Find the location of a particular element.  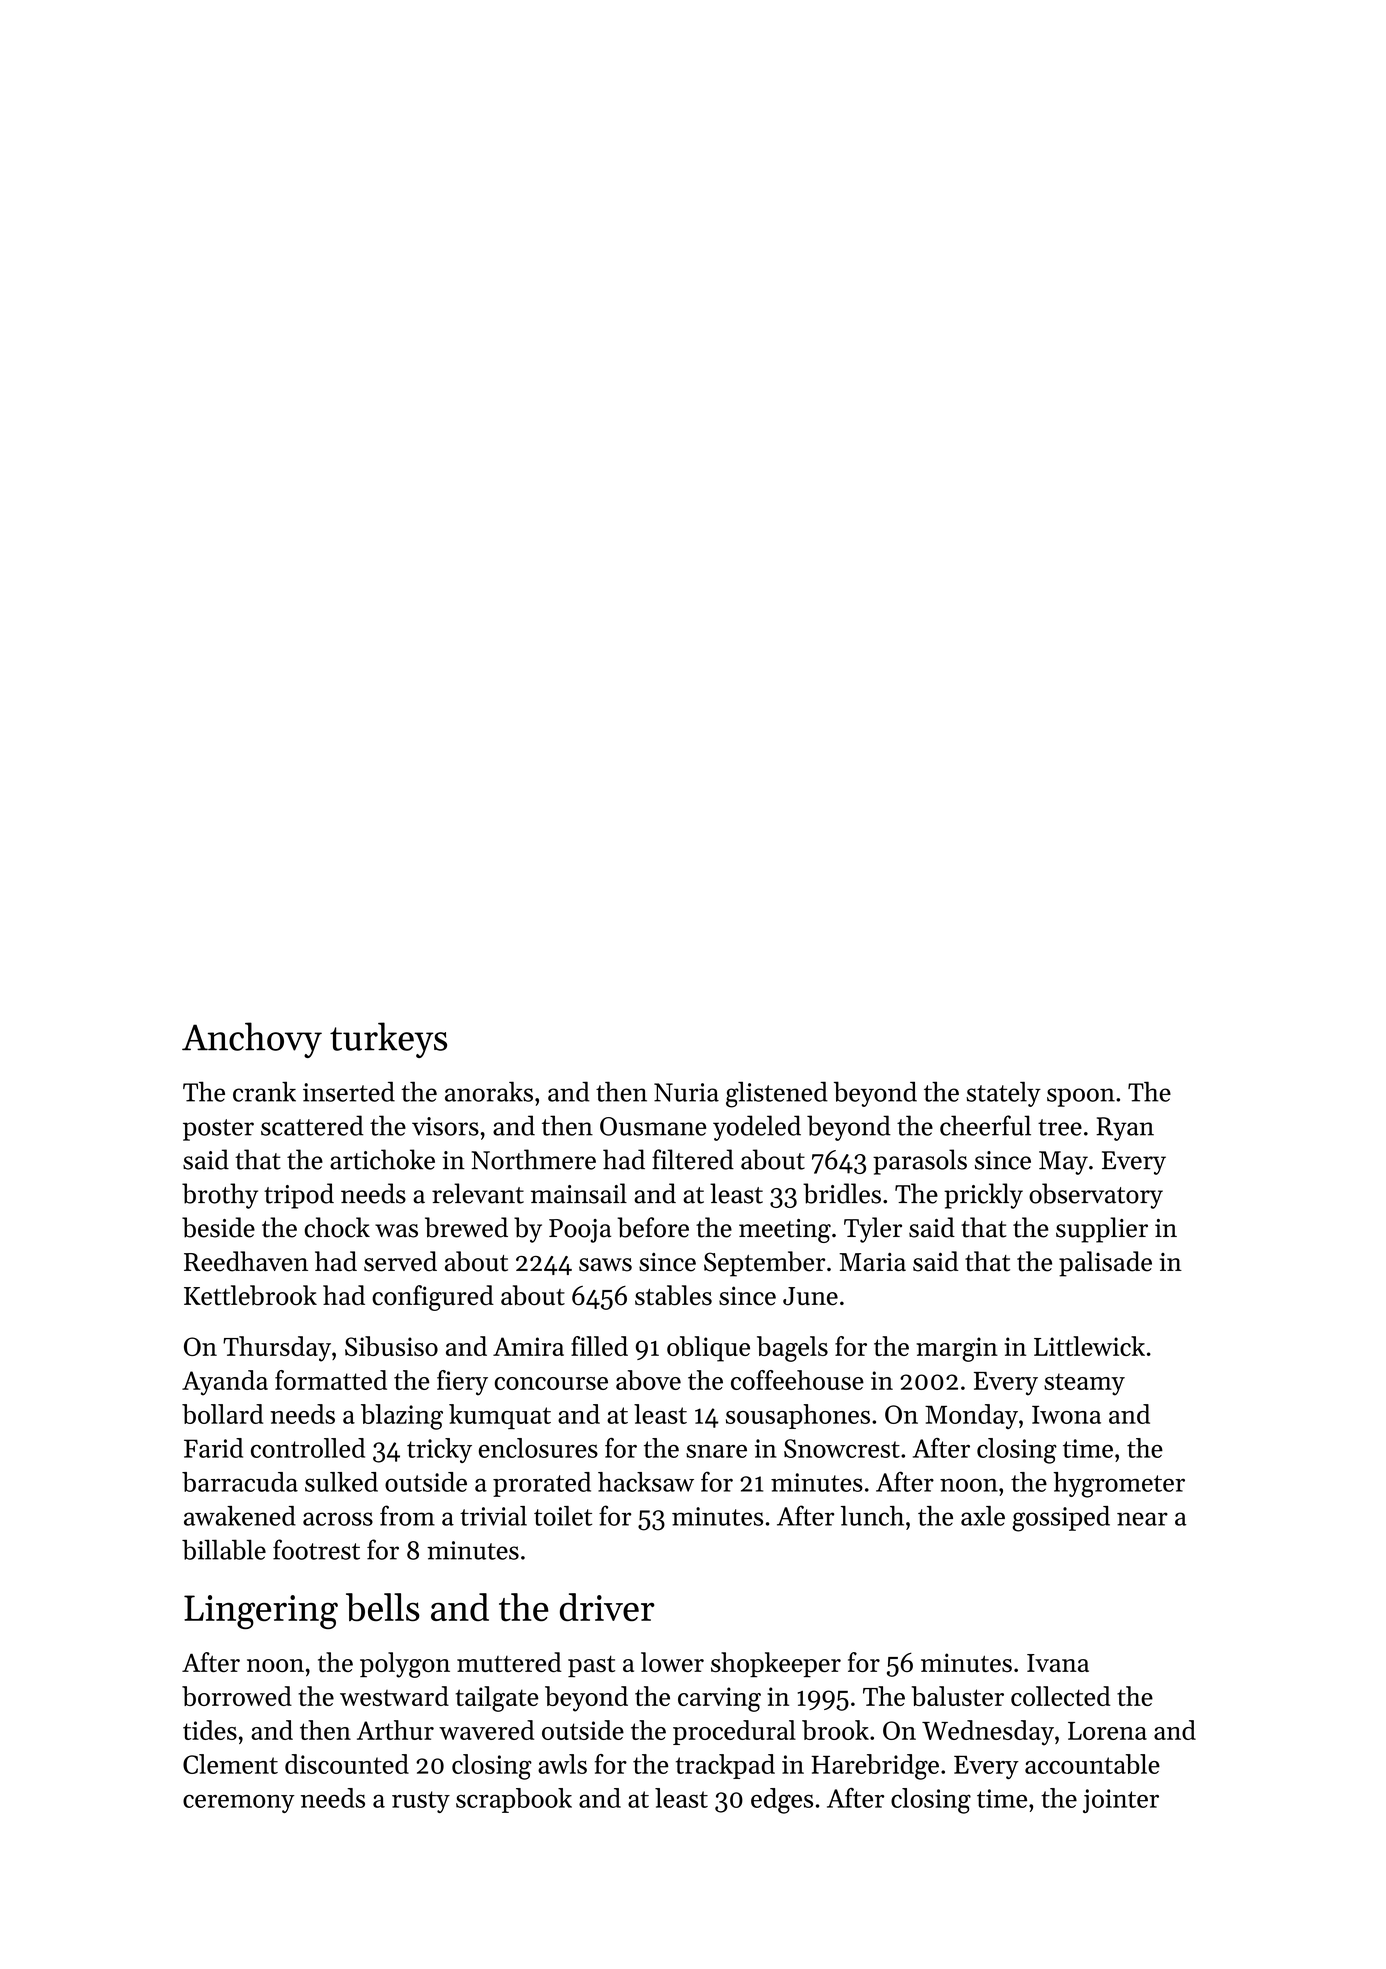

billable is located at coordinates (224, 1549).
